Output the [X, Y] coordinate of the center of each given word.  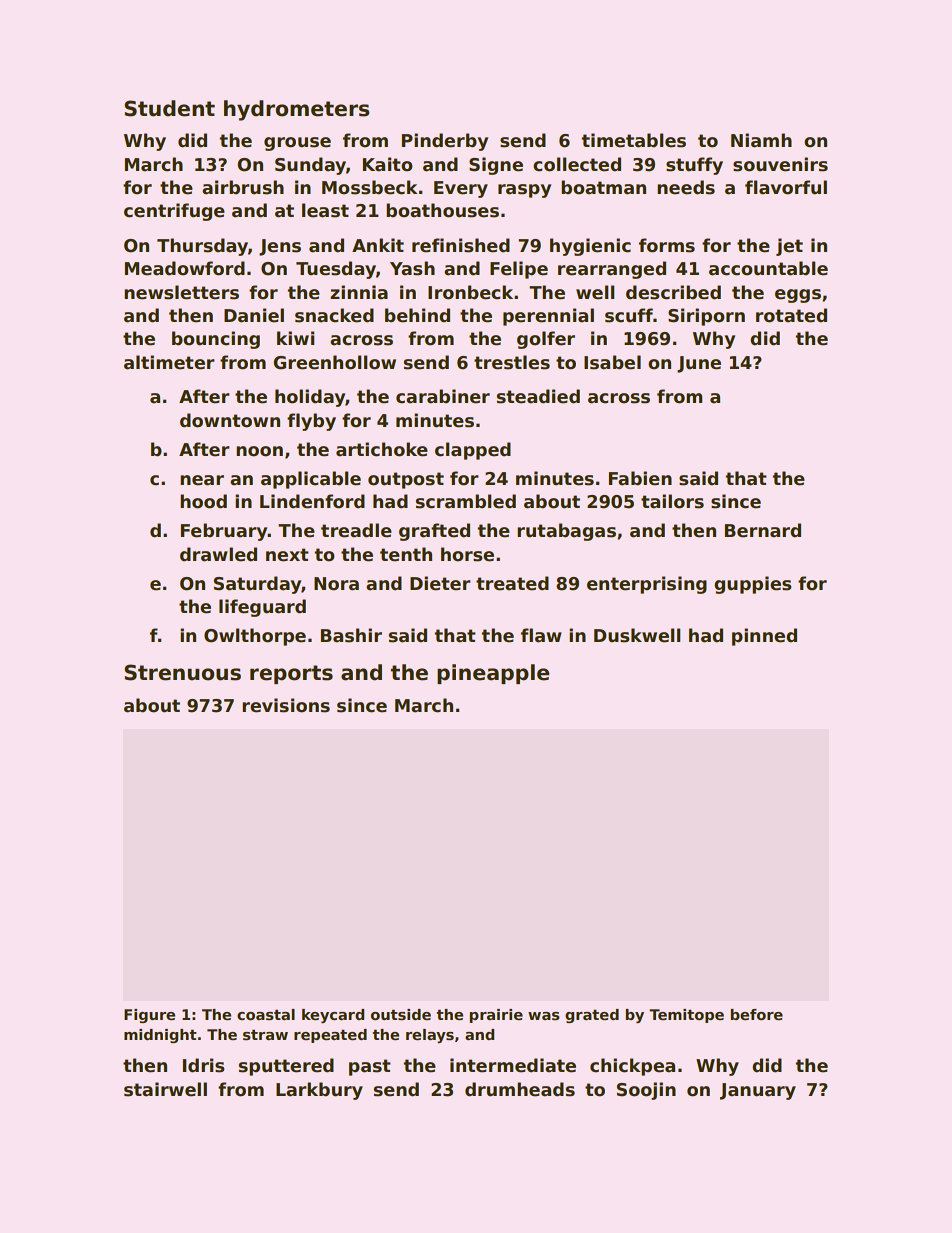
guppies [753, 585]
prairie [496, 1016]
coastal [266, 1015]
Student [169, 108]
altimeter [169, 362]
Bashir [351, 635]
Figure [149, 1016]
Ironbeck [470, 292]
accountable [768, 268]
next [287, 555]
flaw [541, 635]
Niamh [761, 140]
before [756, 1014]
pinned [764, 637]
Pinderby [445, 142]
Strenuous [182, 672]
